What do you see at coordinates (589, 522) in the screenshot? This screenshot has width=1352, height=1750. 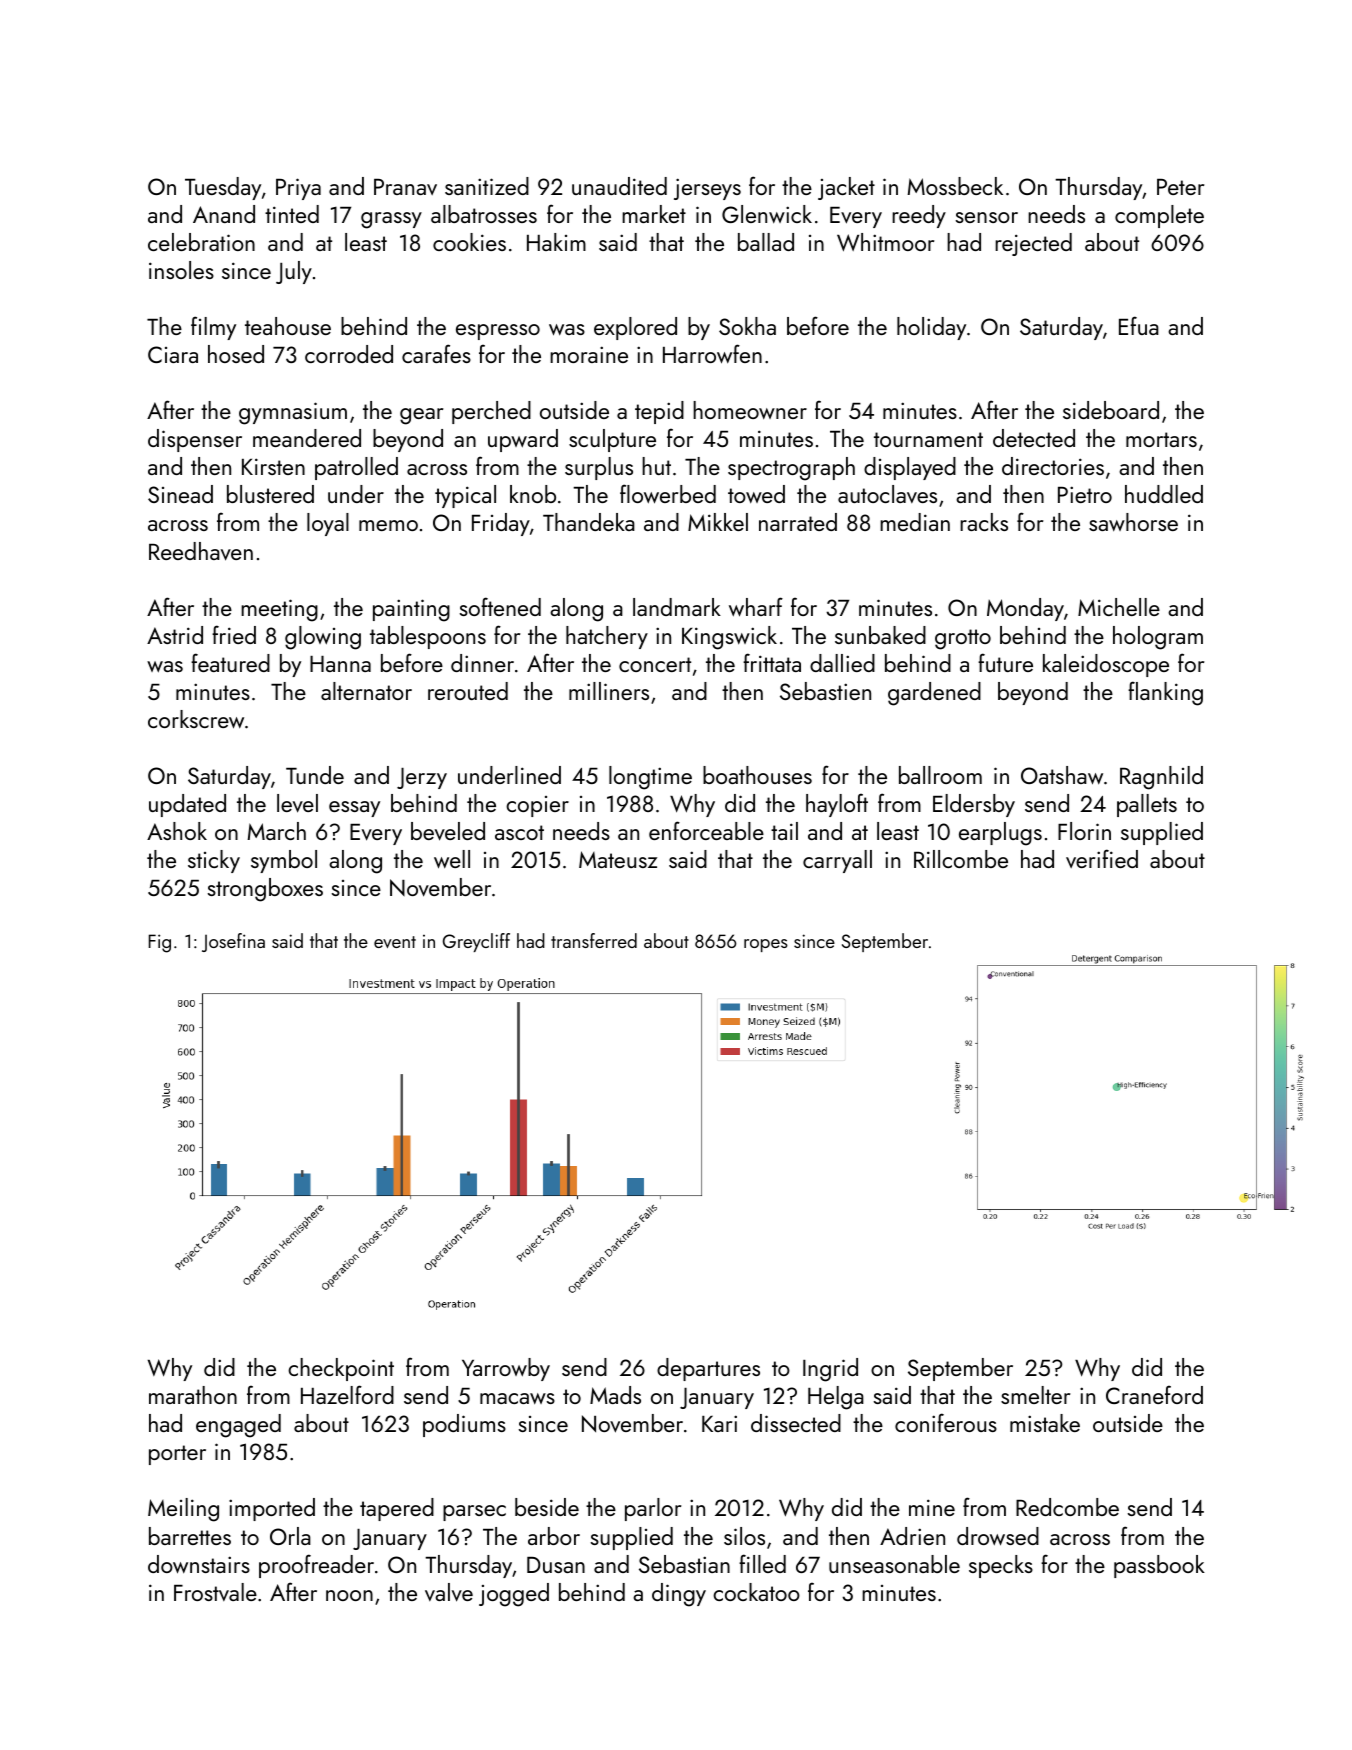 I see `Thandeka` at bounding box center [589, 522].
